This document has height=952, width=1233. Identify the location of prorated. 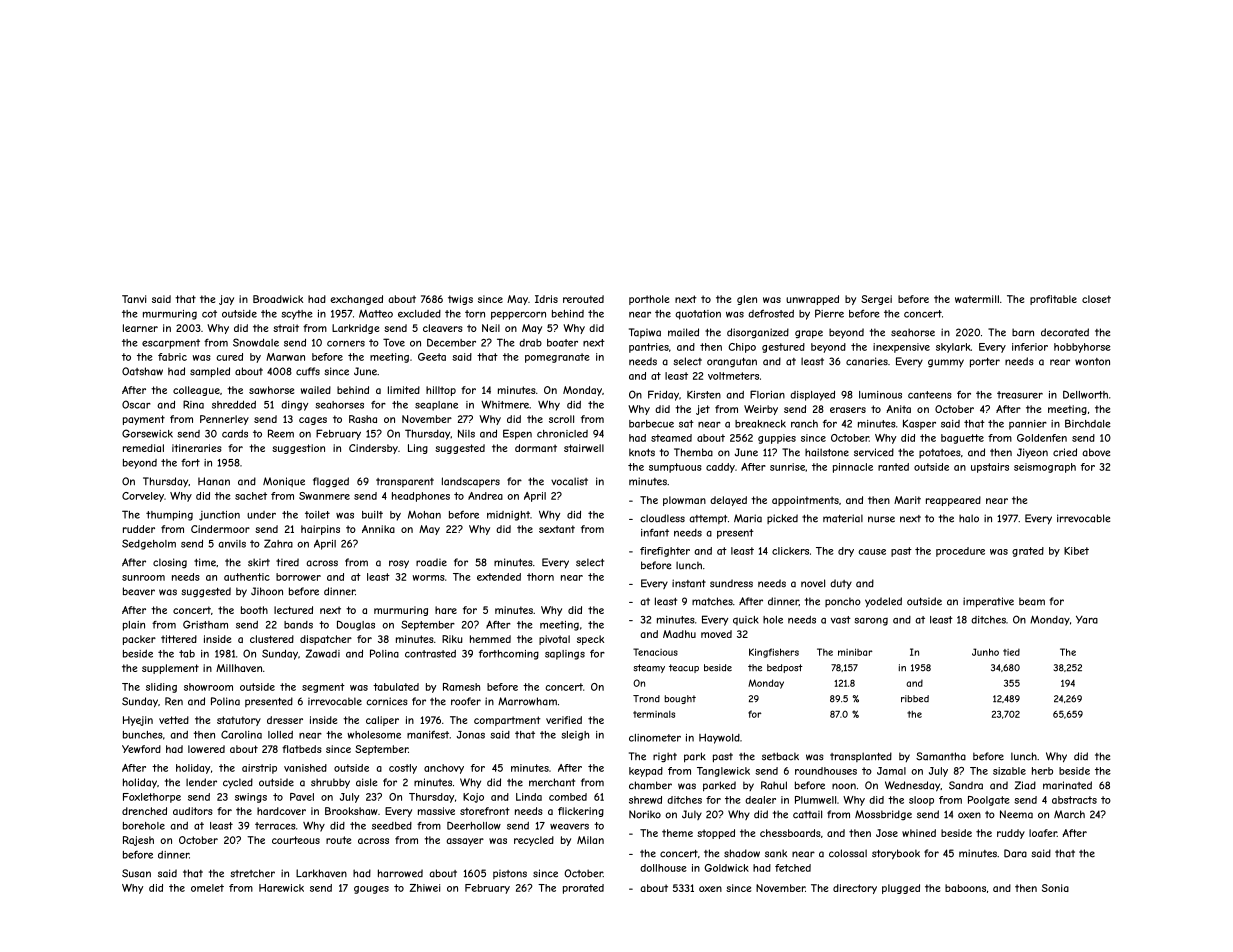
(583, 889).
